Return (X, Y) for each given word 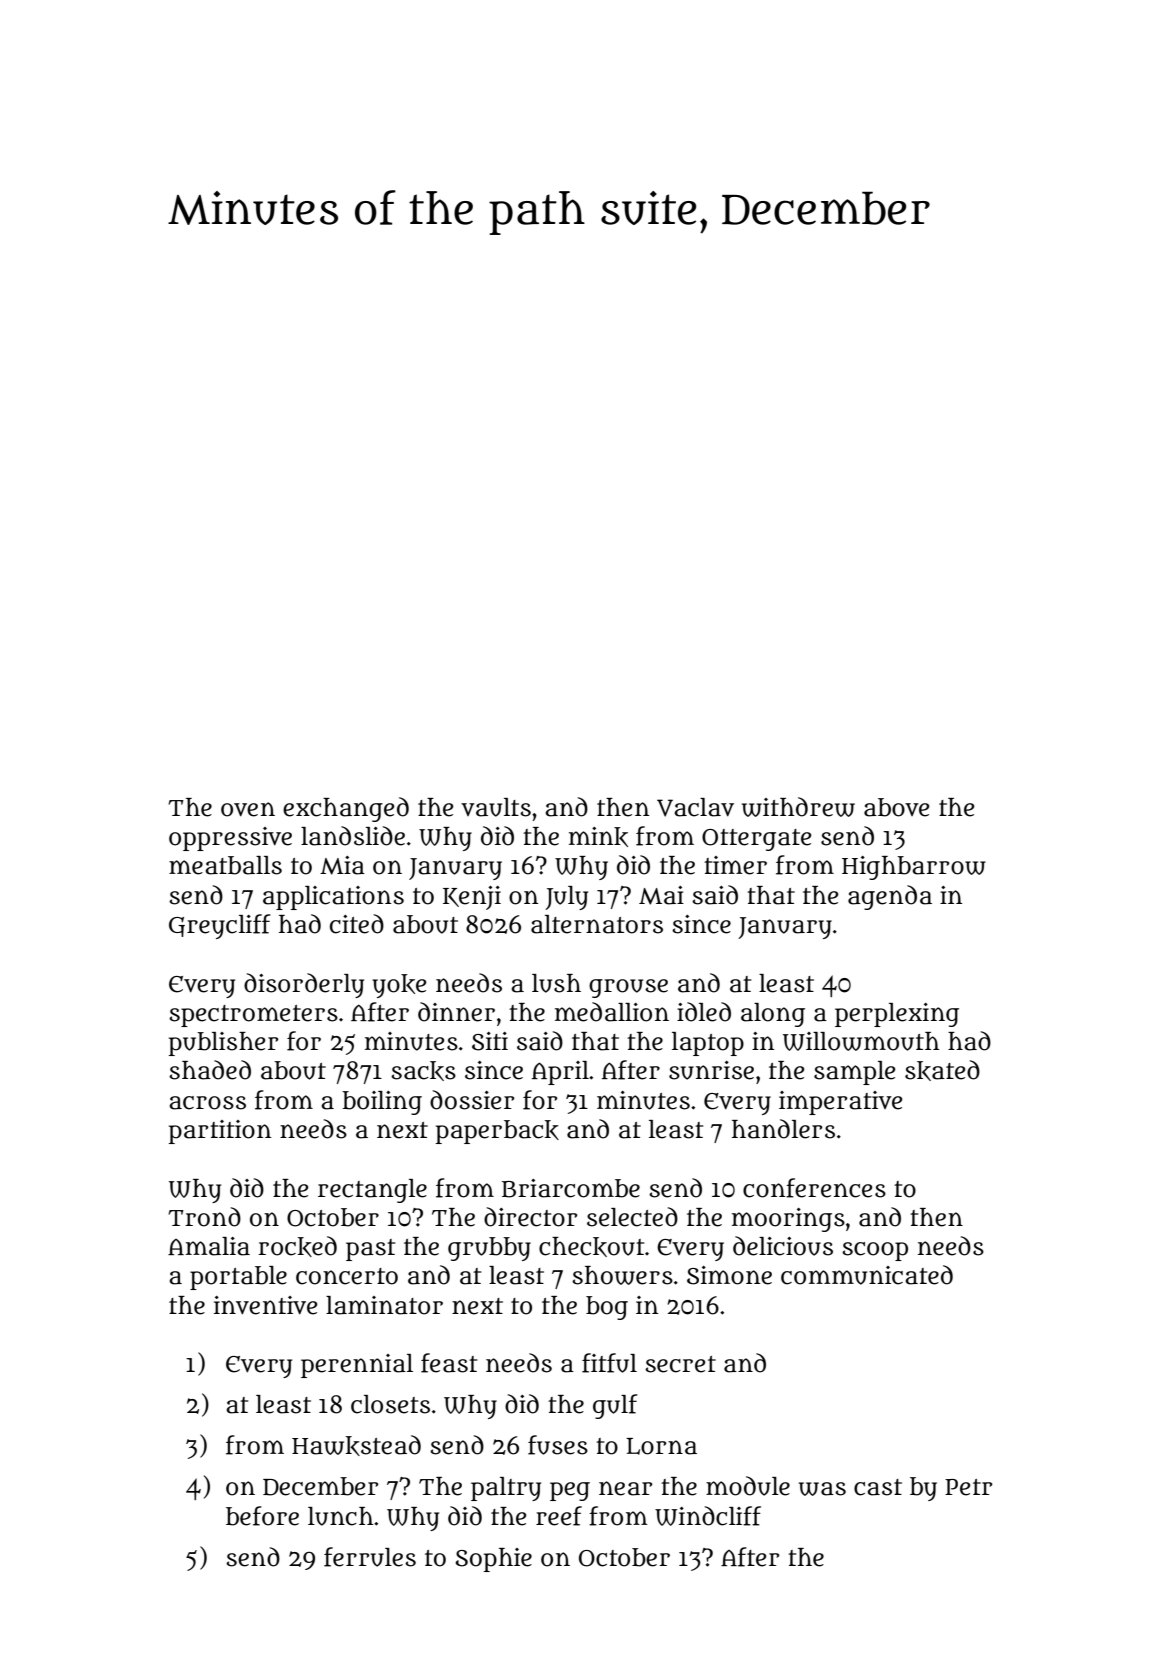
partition (220, 1132)
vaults (496, 807)
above (896, 807)
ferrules (370, 1557)
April (560, 1073)
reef (559, 1516)
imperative (840, 1103)
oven (248, 809)
